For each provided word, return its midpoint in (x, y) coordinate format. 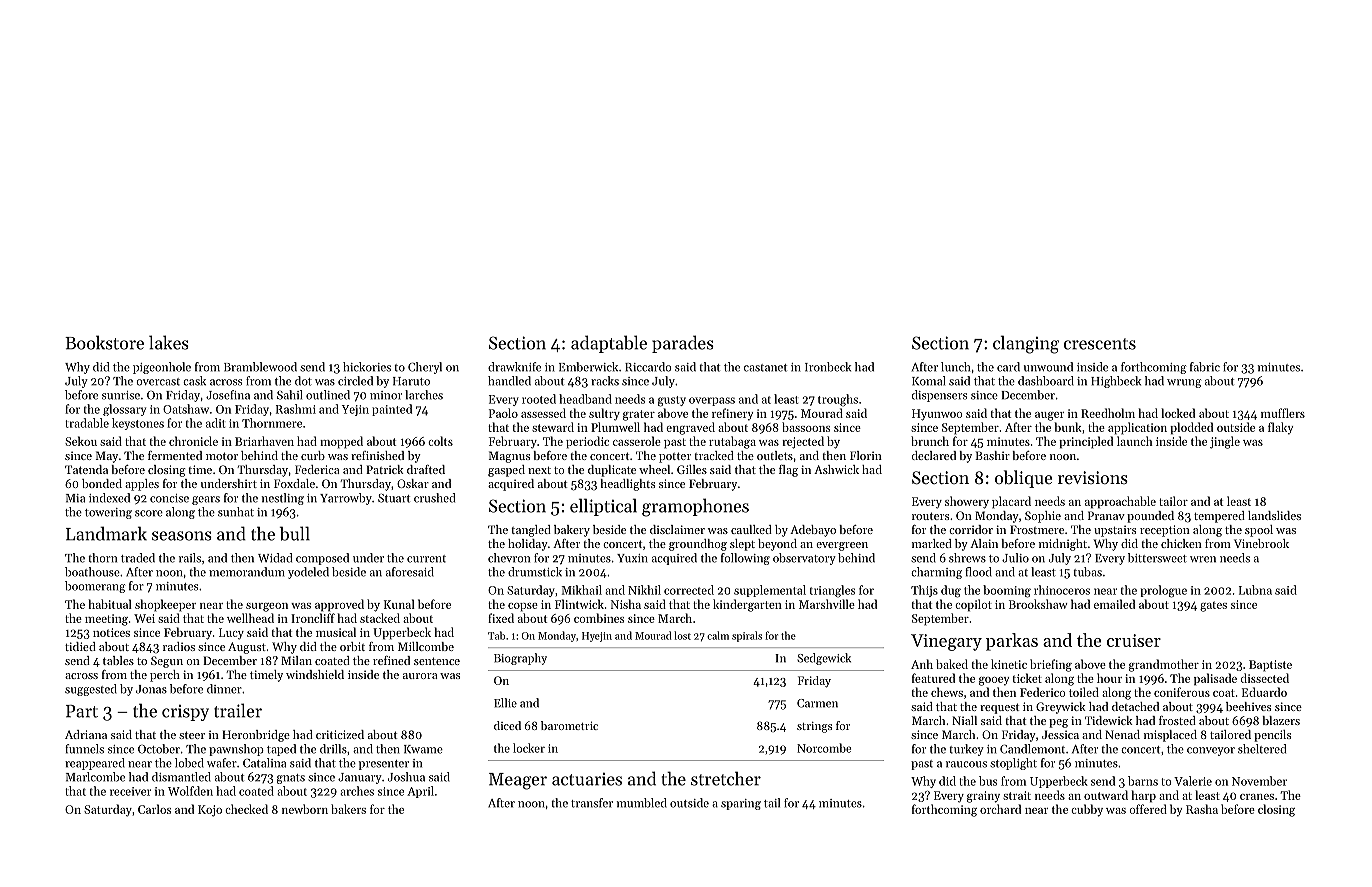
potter (675, 457)
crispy (185, 713)
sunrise (121, 395)
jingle (1225, 442)
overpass (712, 401)
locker (529, 748)
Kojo (210, 811)
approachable (1120, 502)
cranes (1257, 797)
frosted (1177, 720)
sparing (741, 804)
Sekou (81, 441)
